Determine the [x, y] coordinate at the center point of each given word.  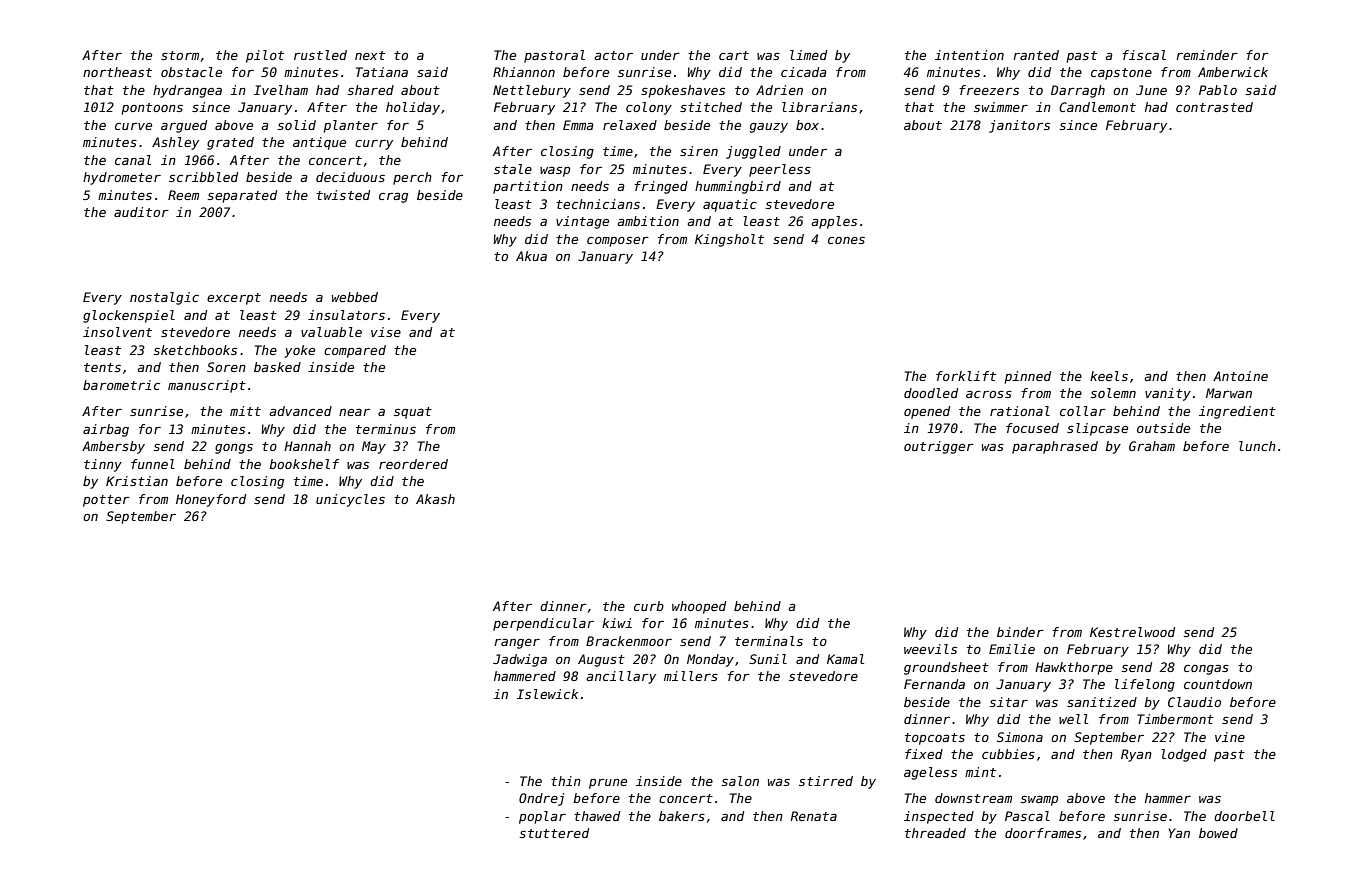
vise [386, 332]
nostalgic [164, 298]
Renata [813, 816]
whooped [699, 607]
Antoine [1240, 376]
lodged [1184, 755]
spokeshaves [683, 91]
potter [106, 501]
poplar [542, 817]
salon [740, 781]
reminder [1207, 55]
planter [351, 126]
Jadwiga [520, 660]
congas [1206, 670]
